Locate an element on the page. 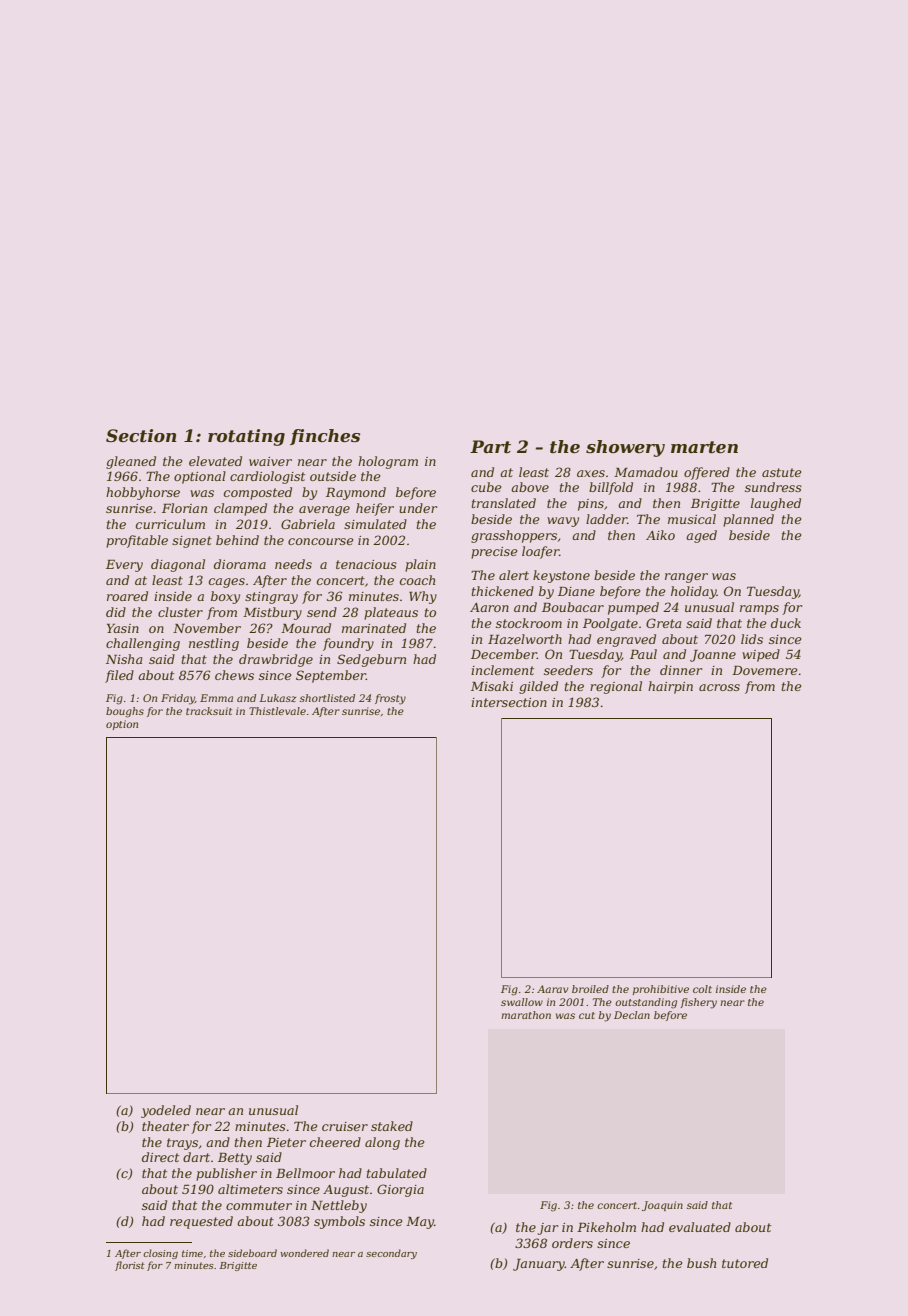 Image resolution: width=908 pixels, height=1316 pixels. hobbyhorse is located at coordinates (143, 493).
